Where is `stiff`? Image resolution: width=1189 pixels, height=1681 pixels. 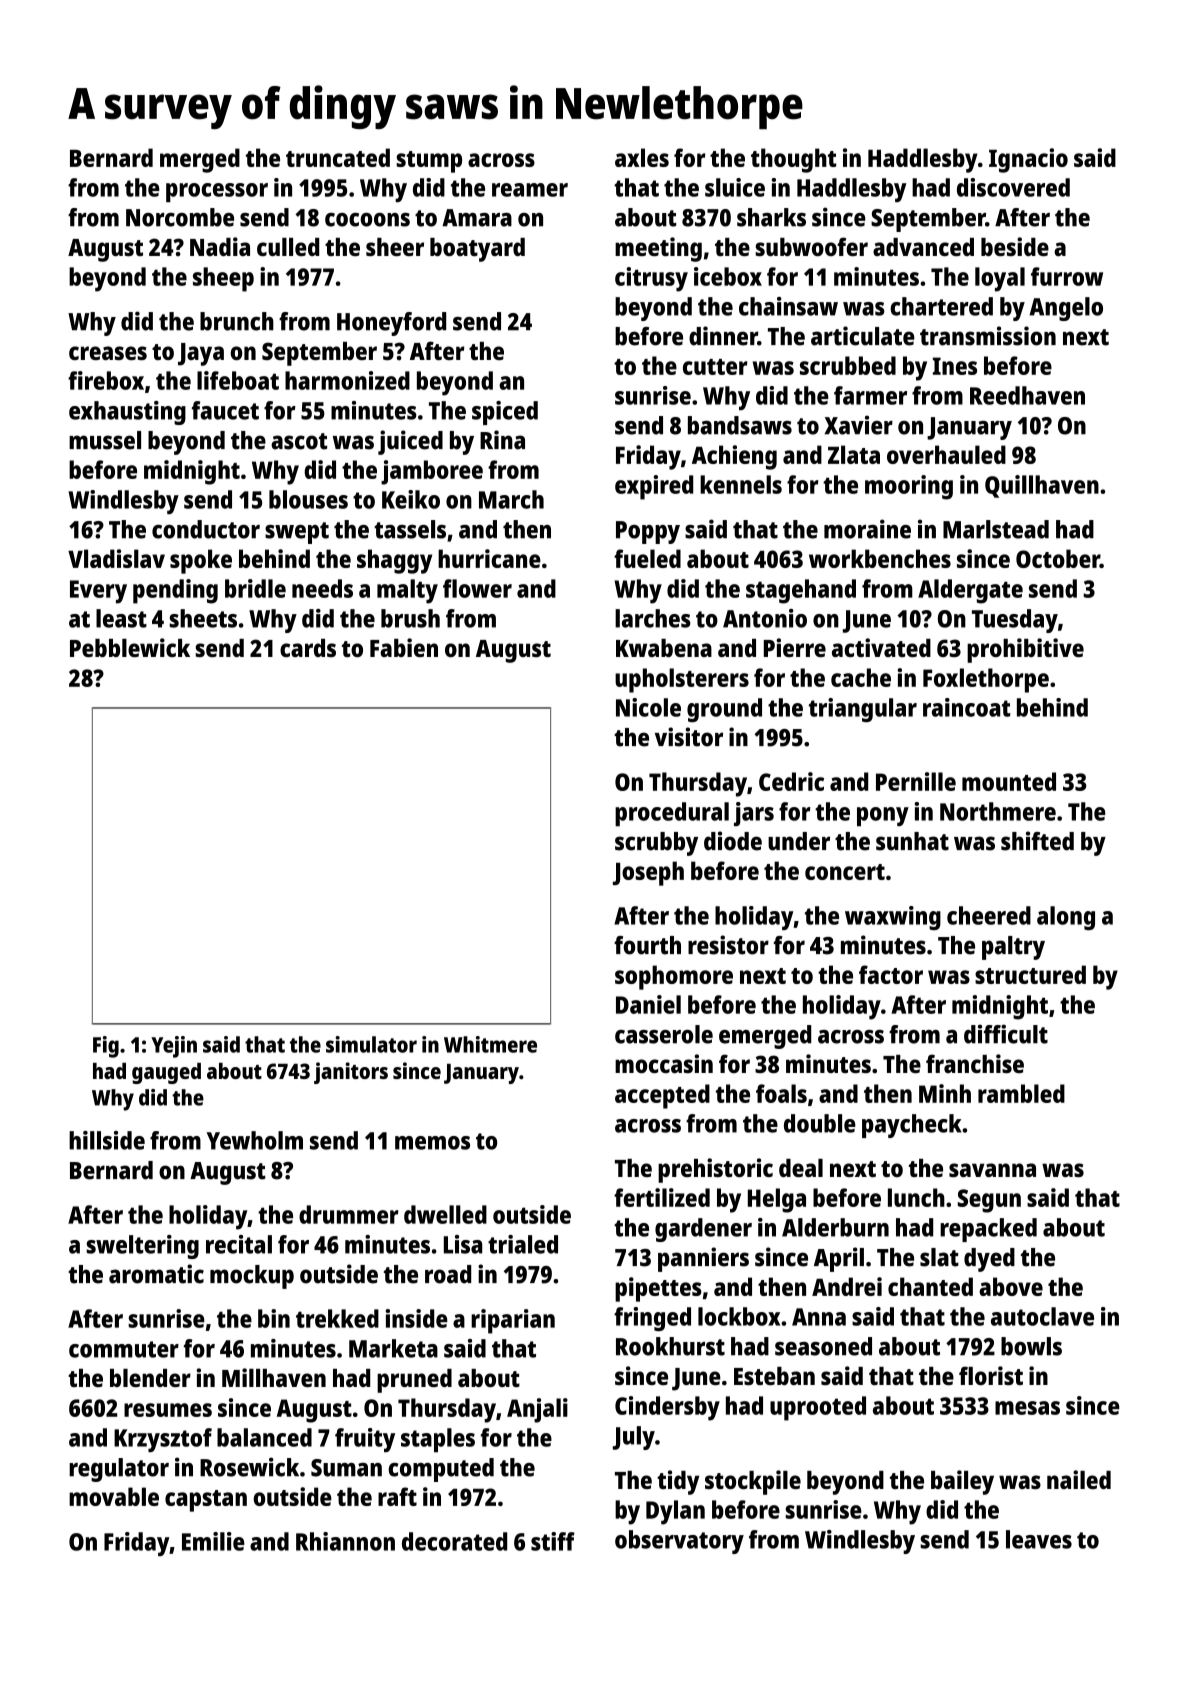
stiff is located at coordinates (553, 1541).
